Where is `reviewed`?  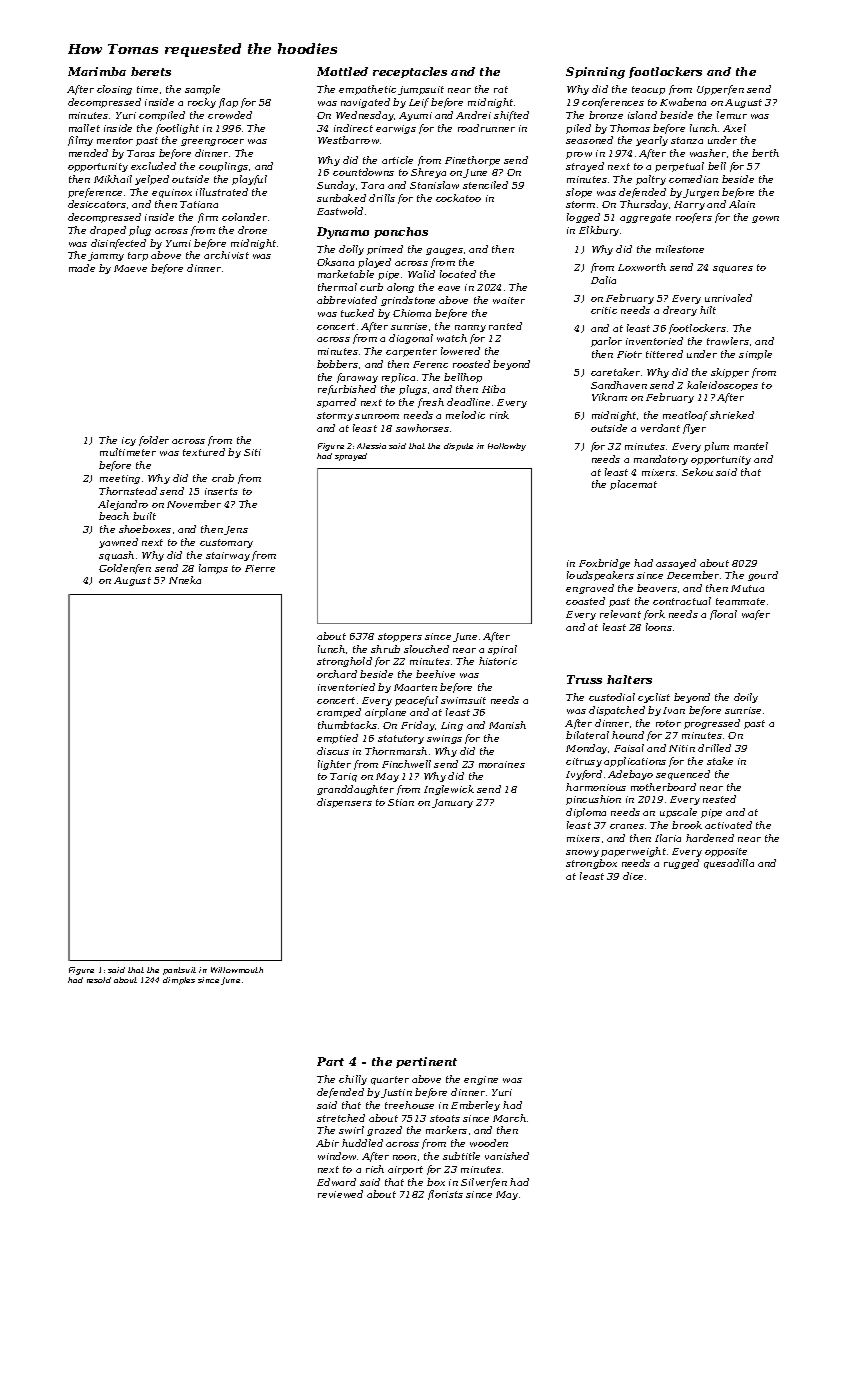
reviewed is located at coordinates (340, 1194).
